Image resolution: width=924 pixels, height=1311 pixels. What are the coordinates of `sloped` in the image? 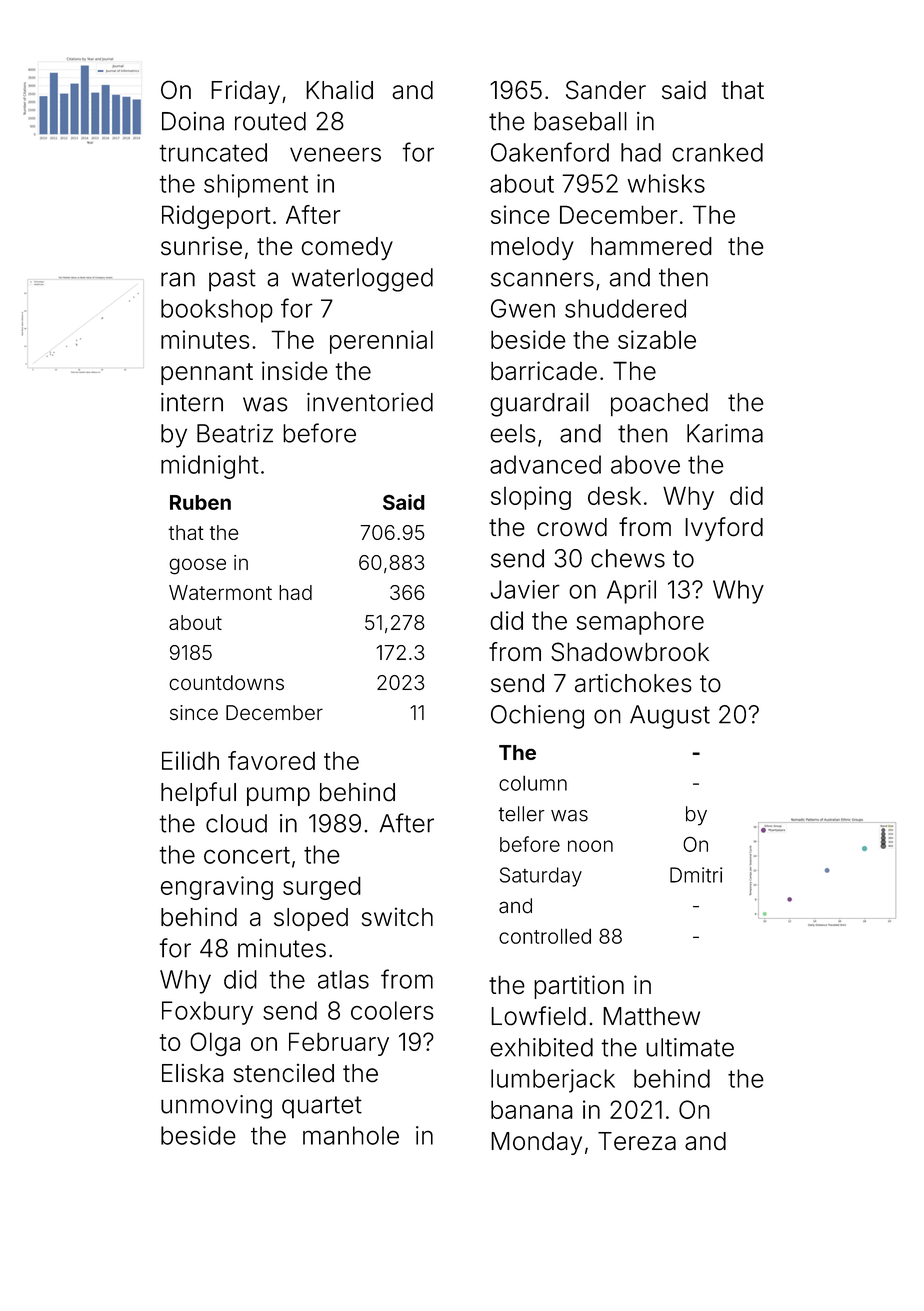 It's located at (311, 919).
